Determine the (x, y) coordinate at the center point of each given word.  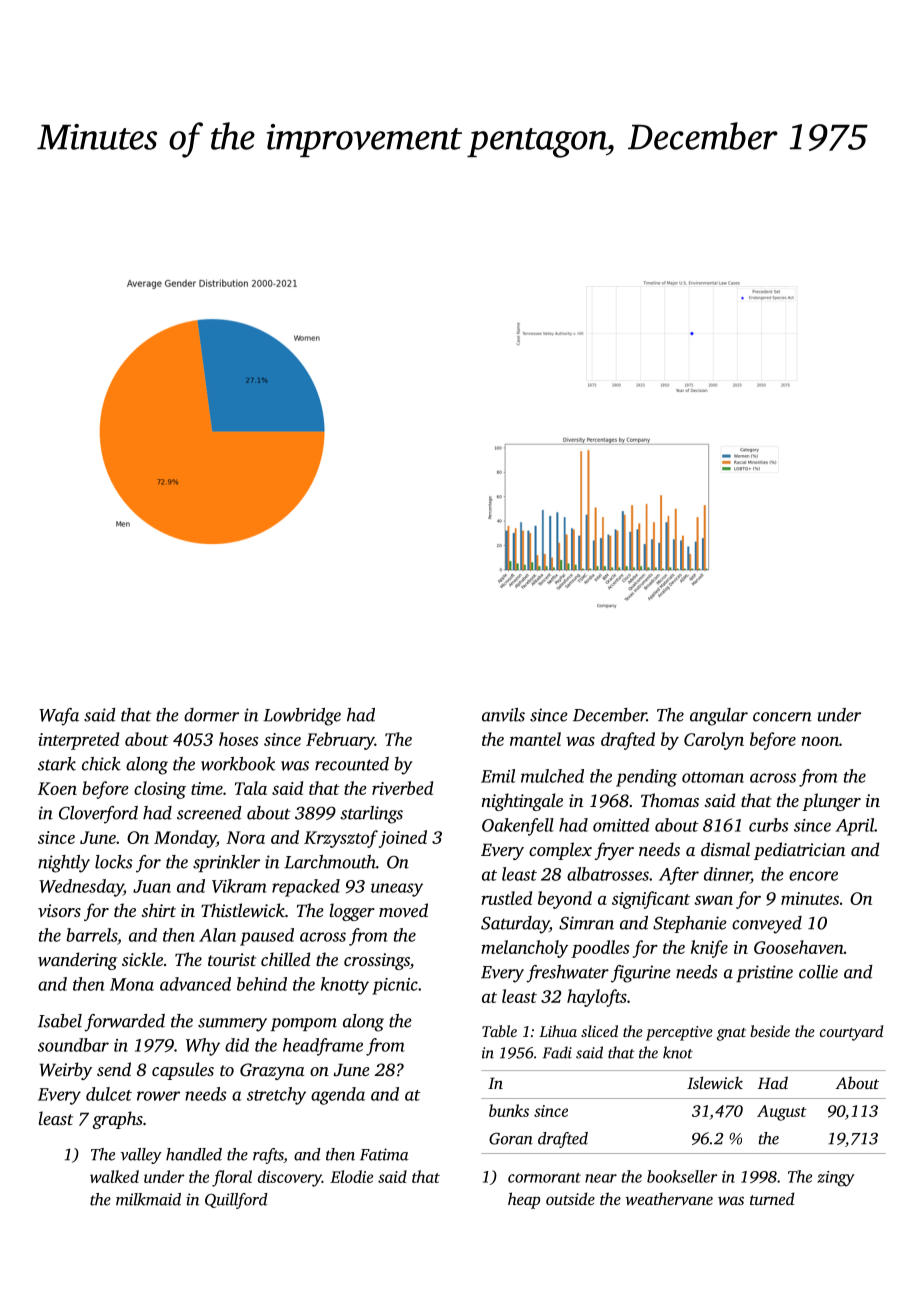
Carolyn (714, 741)
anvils (503, 715)
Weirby (65, 1071)
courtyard (851, 1033)
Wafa (59, 717)
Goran (511, 1138)
